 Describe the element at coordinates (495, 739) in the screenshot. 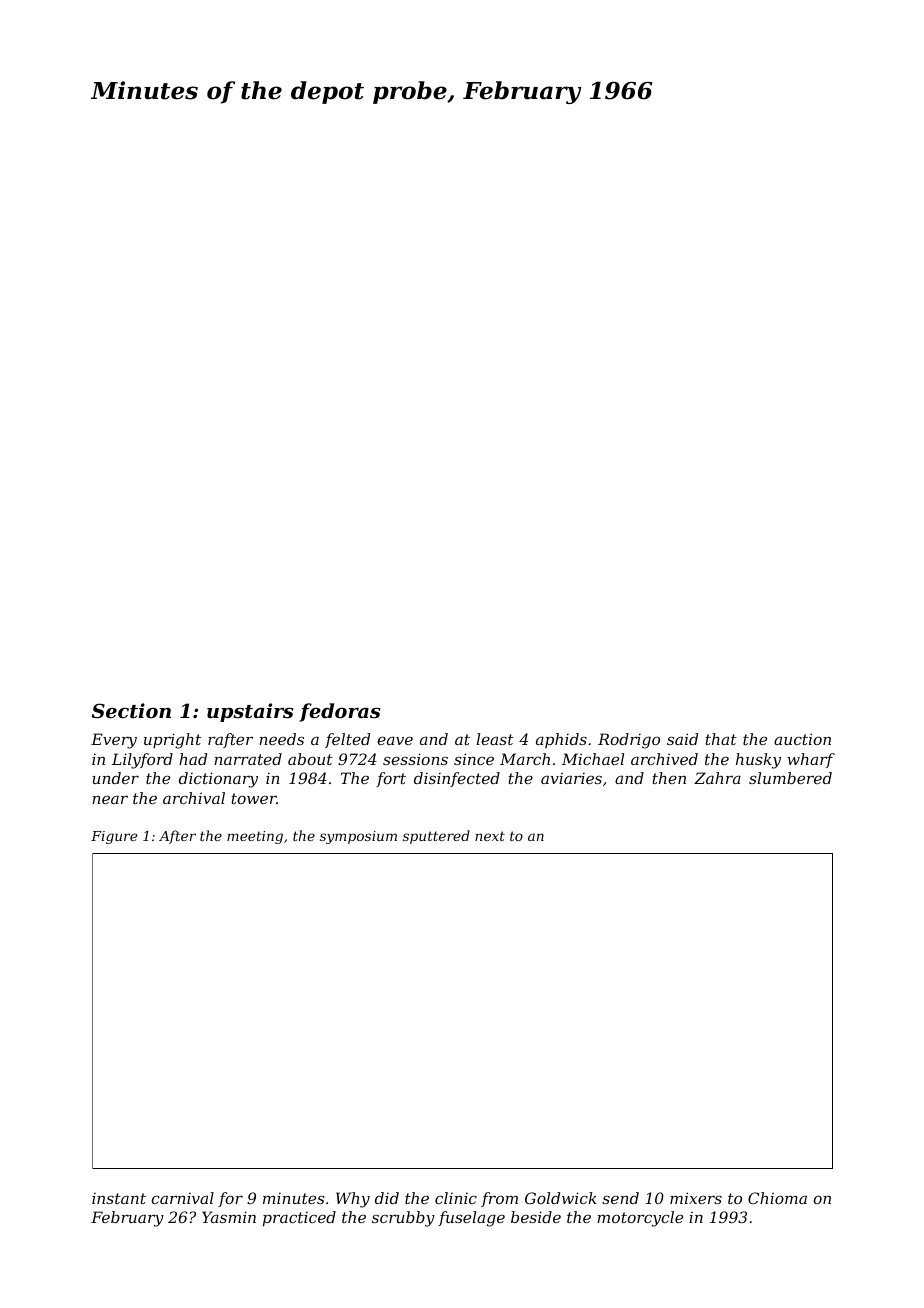

I see `least` at that location.
